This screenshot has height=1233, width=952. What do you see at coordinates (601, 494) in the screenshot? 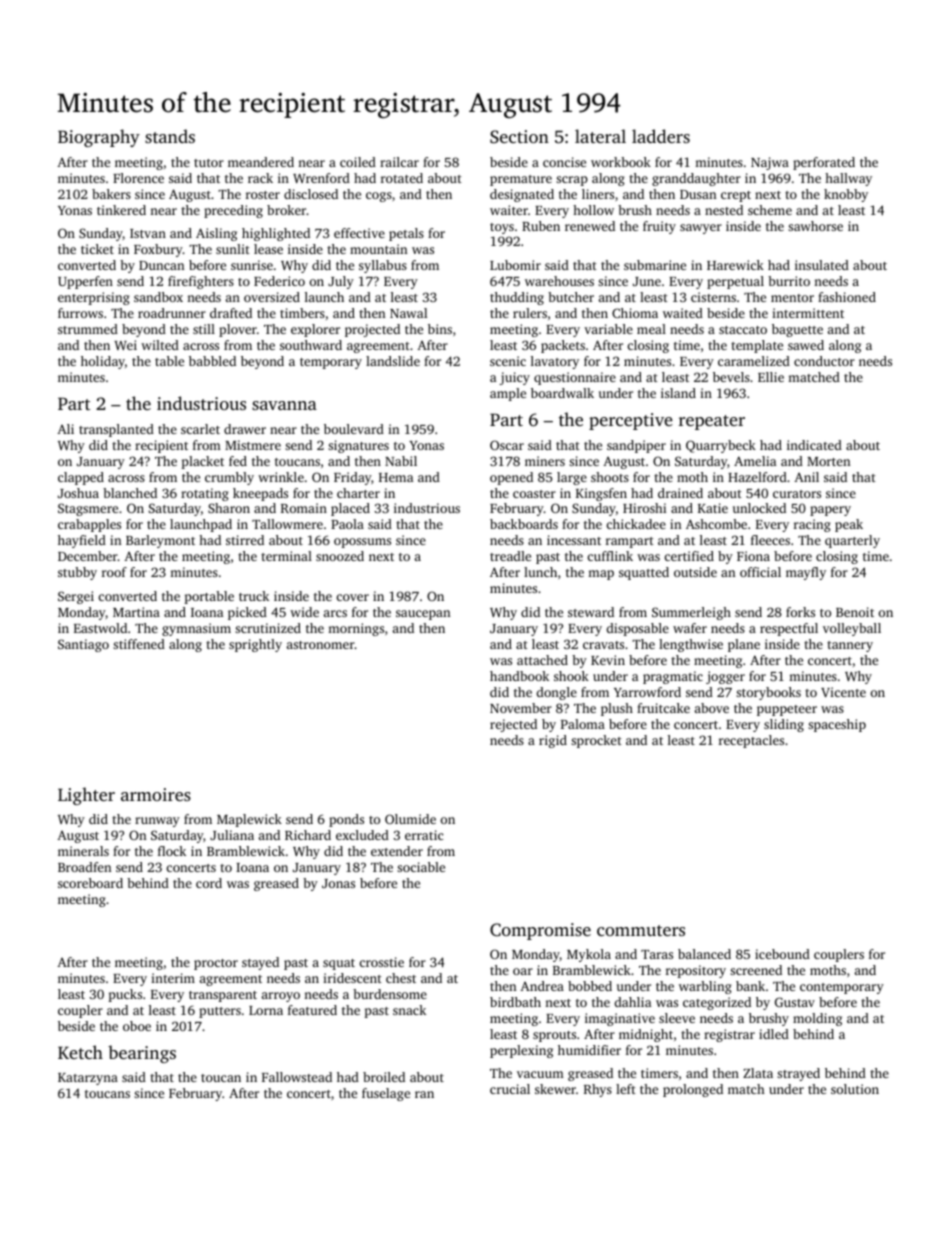
I see `Kingsfen` at bounding box center [601, 494].
